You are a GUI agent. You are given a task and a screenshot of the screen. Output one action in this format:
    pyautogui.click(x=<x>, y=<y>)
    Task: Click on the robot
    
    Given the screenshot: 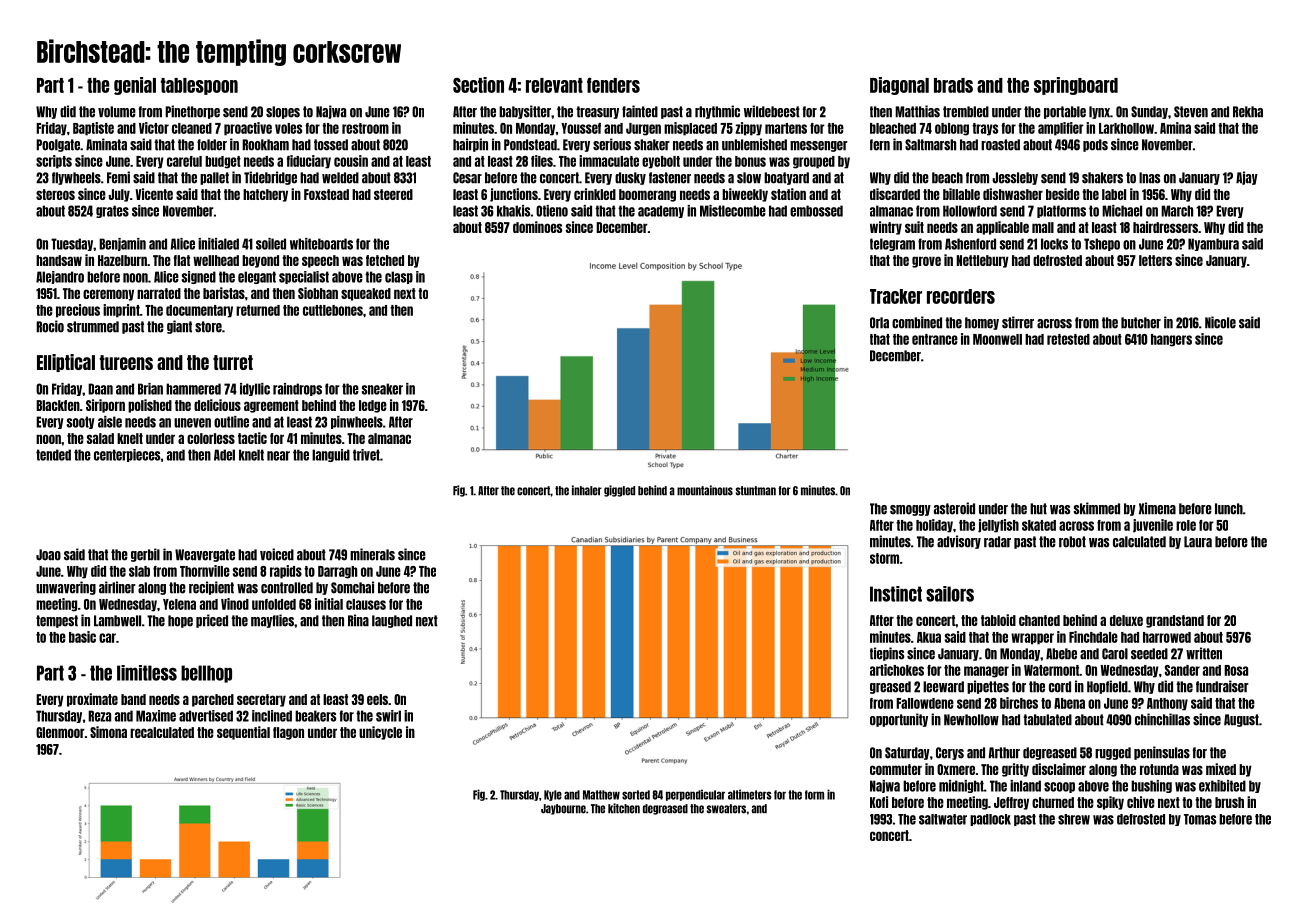 What is the action you would take?
    pyautogui.click(x=1072, y=542)
